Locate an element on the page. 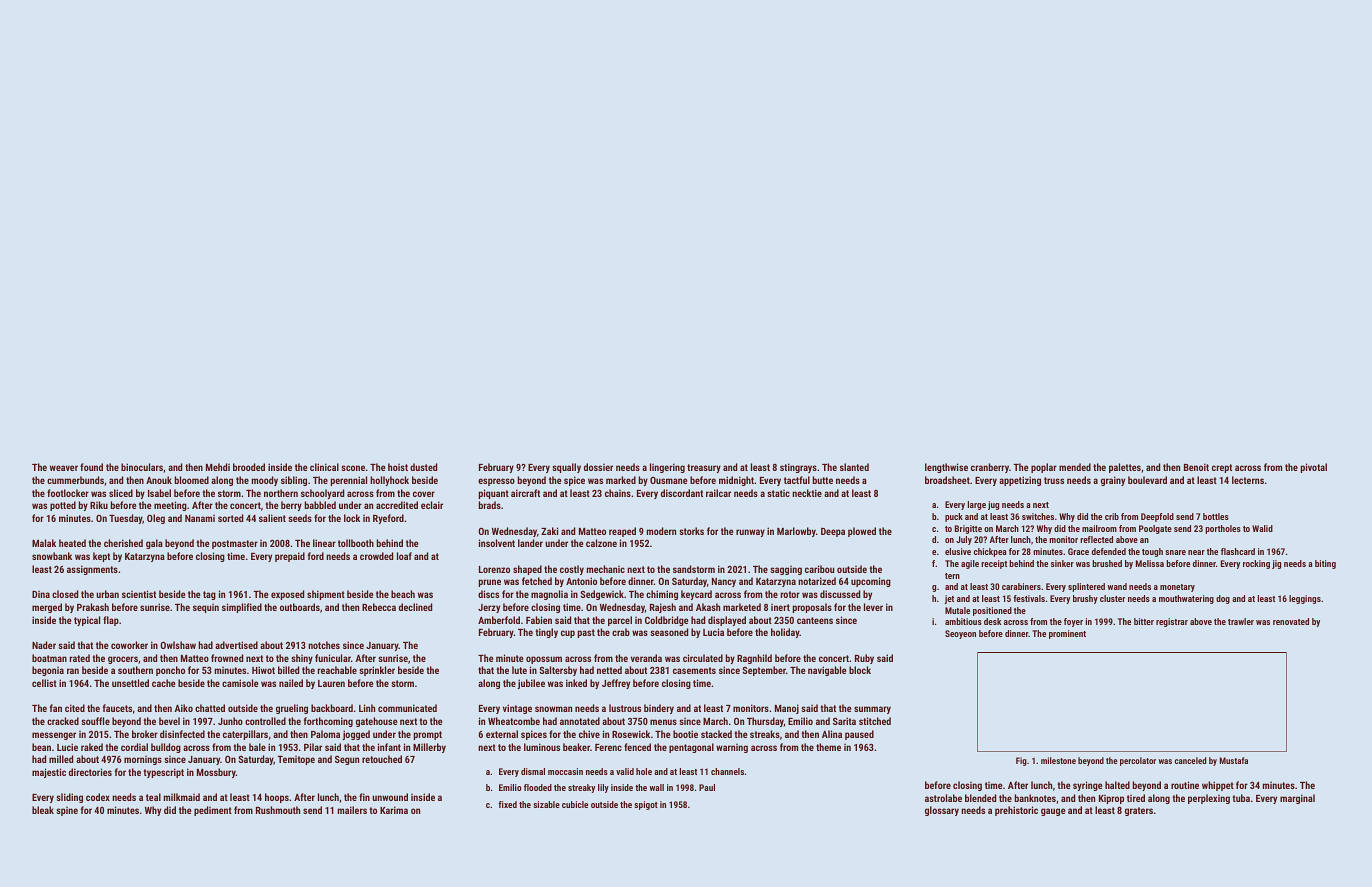  dossier is located at coordinates (598, 467).
